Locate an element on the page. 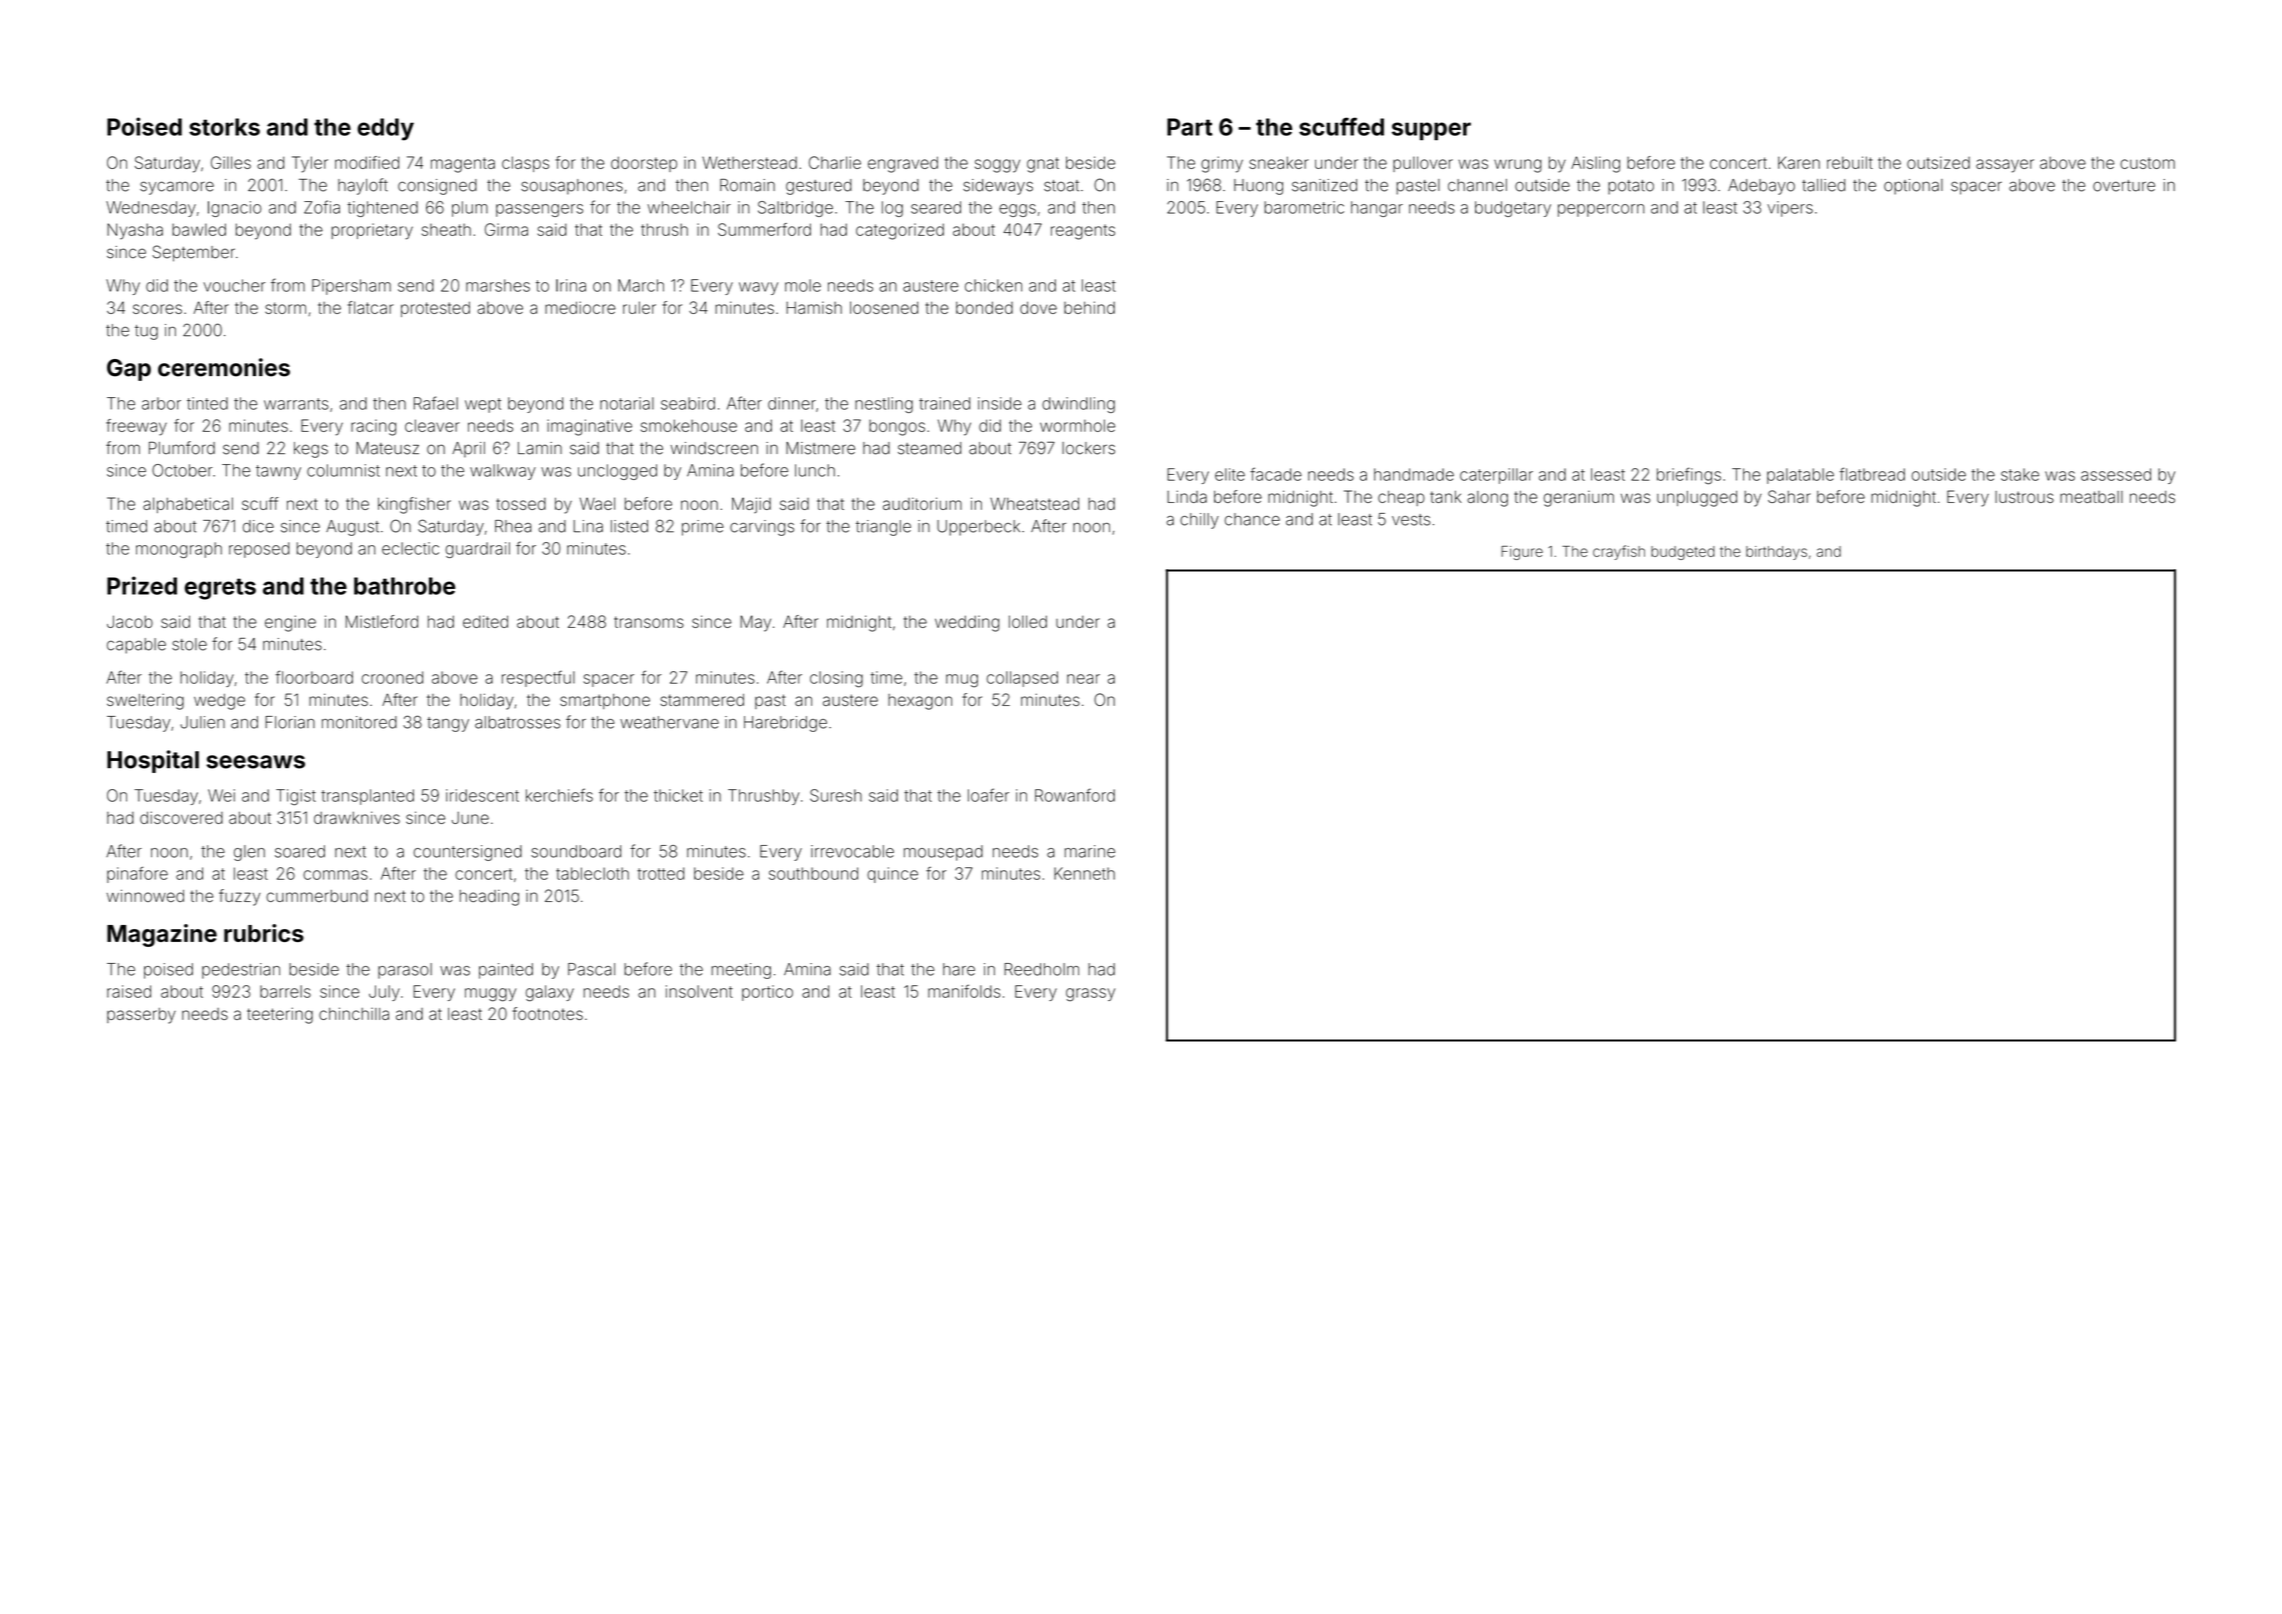  grassy is located at coordinates (1090, 995).
